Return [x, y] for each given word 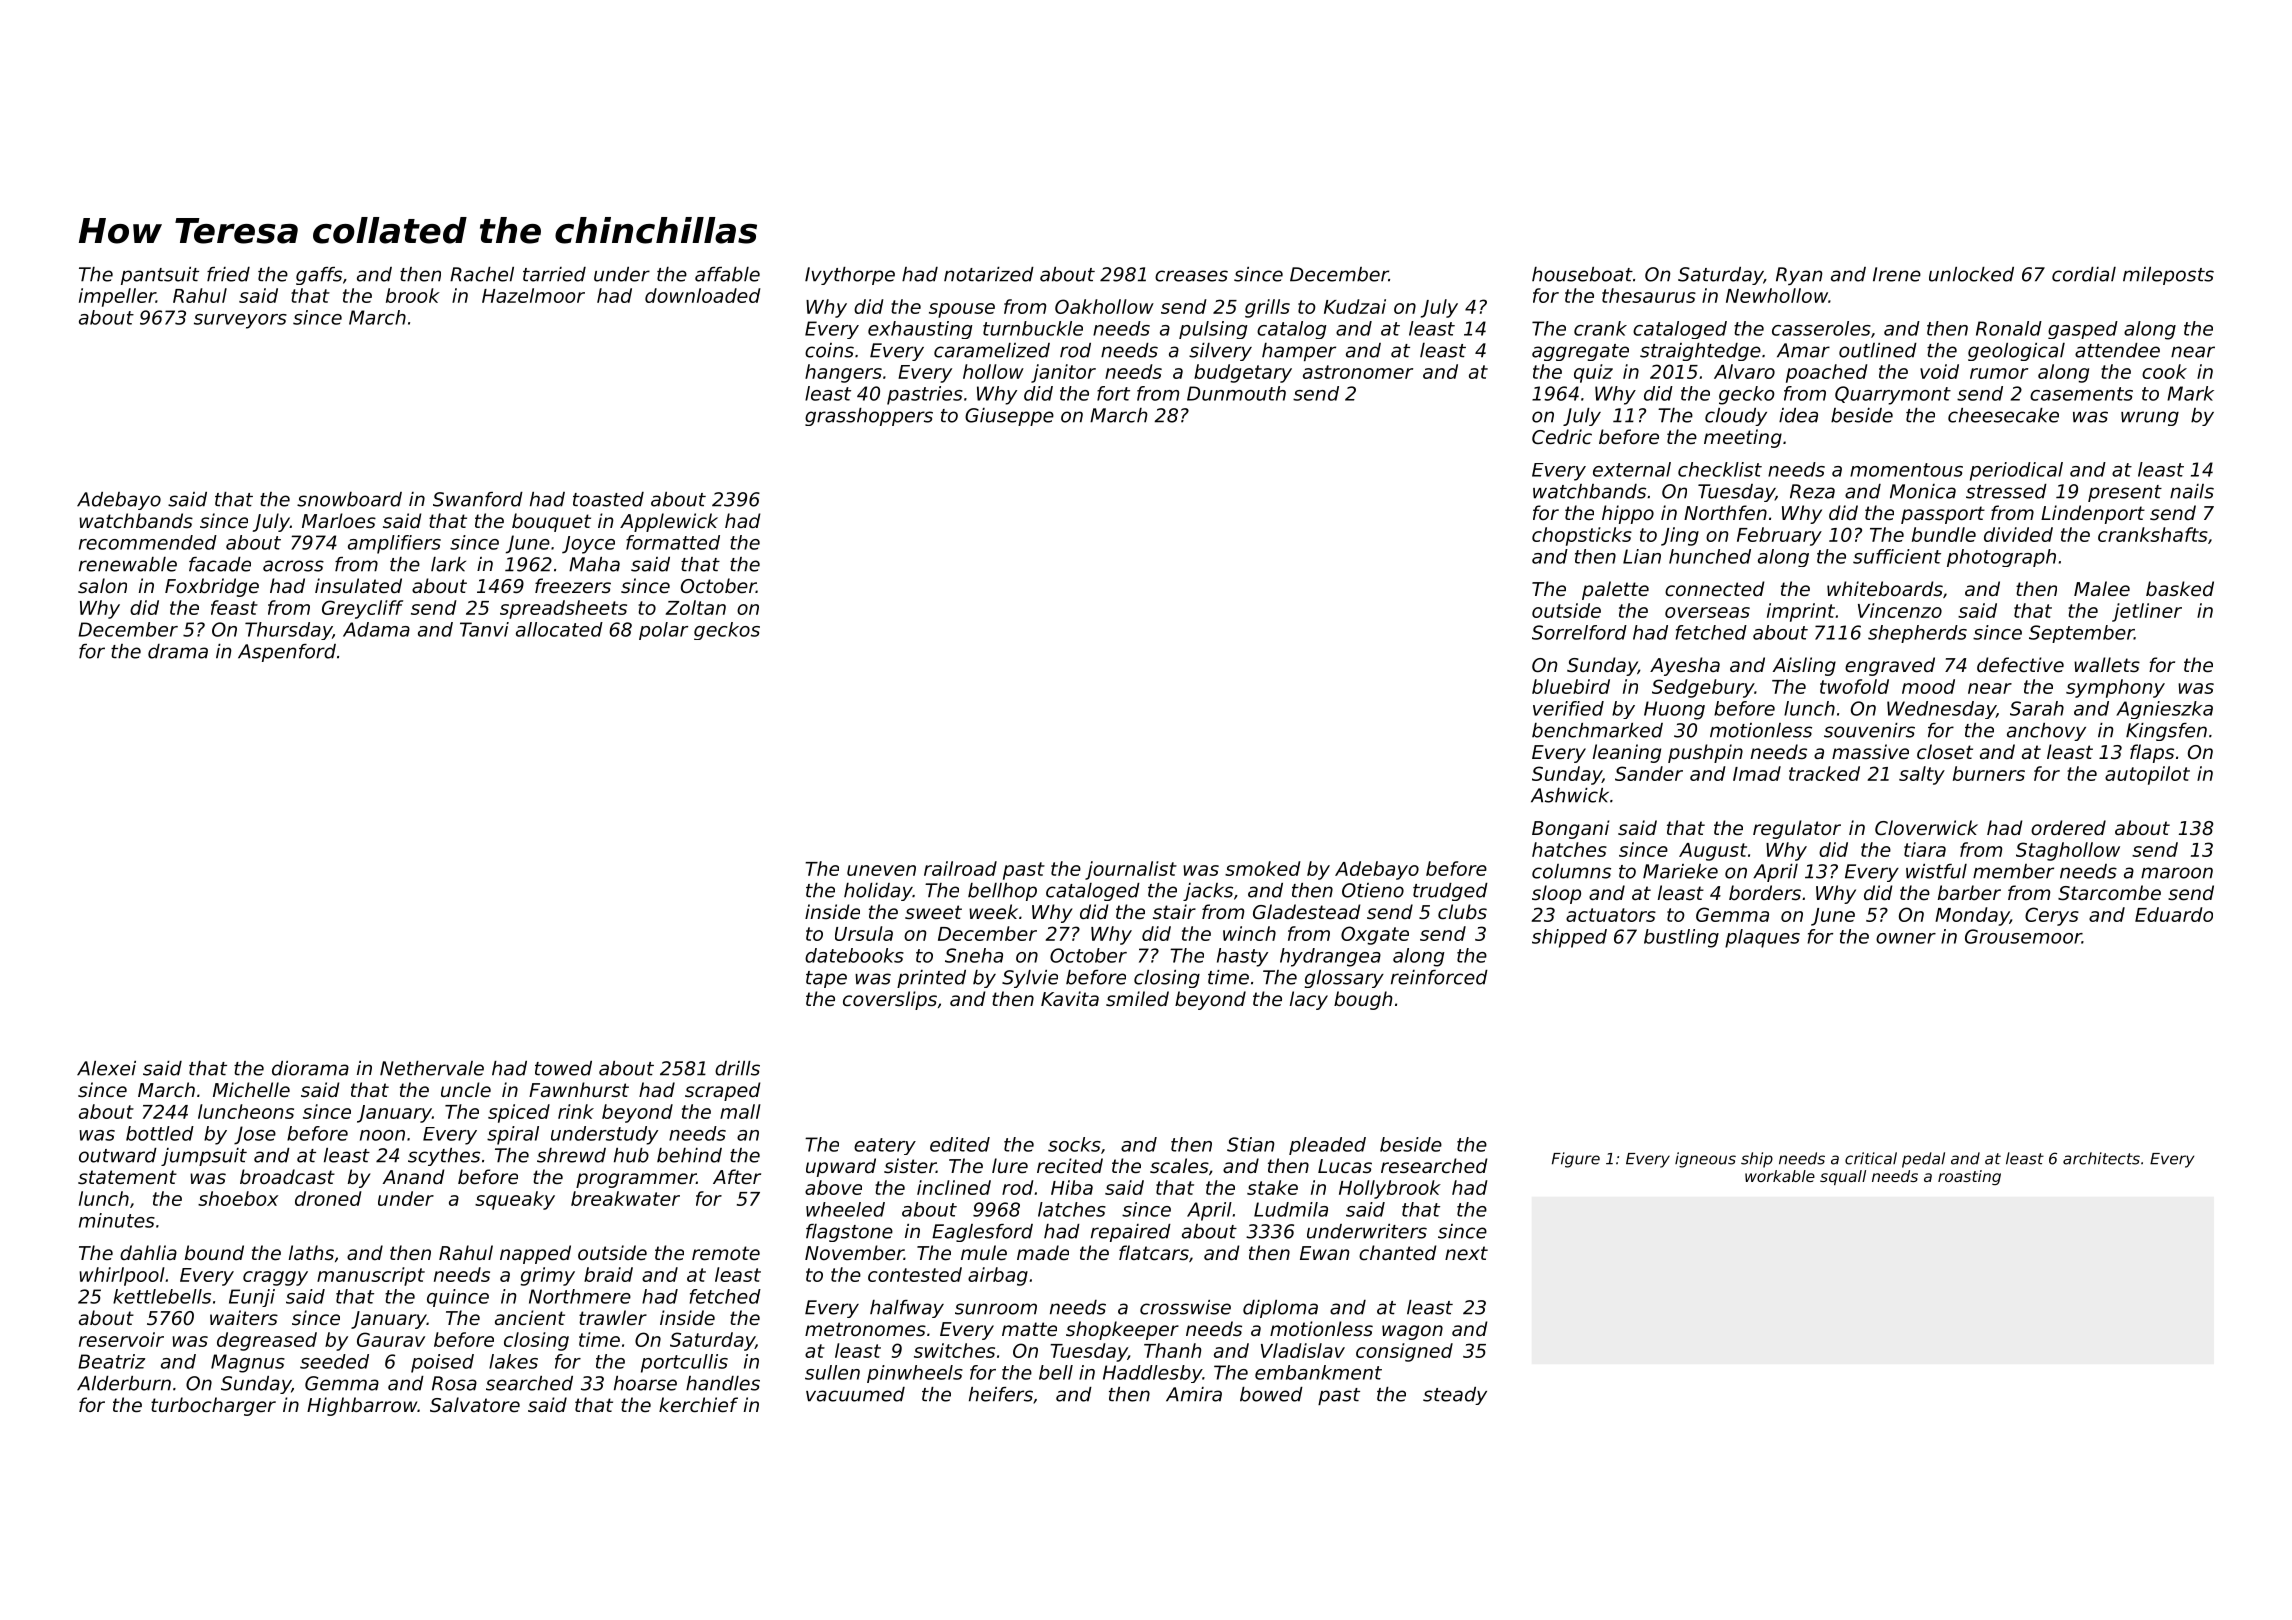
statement [127, 1177]
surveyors [240, 321]
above [833, 1187]
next [1466, 1253]
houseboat [1582, 274]
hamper [1299, 352]
